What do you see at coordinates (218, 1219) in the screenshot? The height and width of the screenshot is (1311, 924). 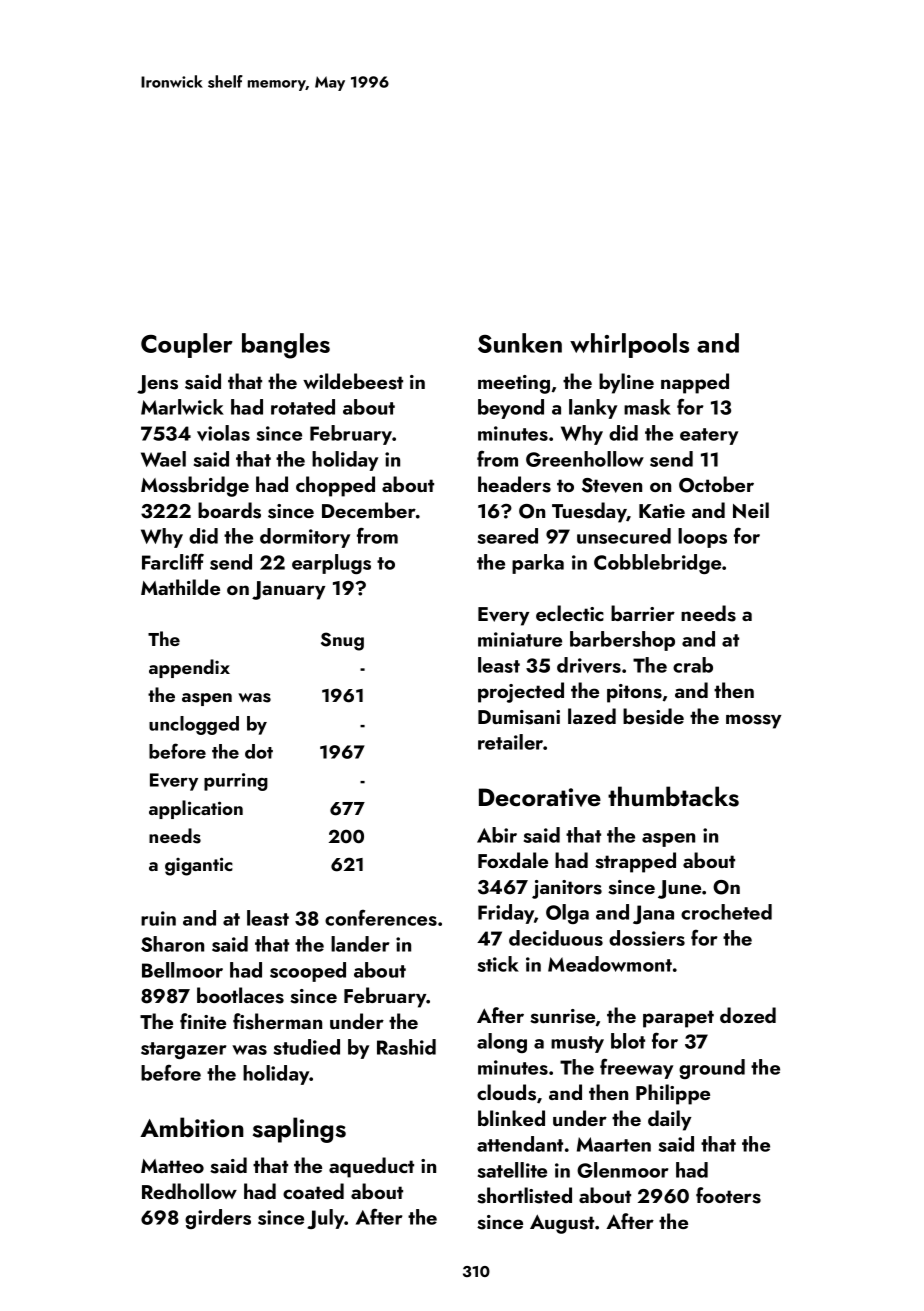 I see `girders` at bounding box center [218, 1219].
